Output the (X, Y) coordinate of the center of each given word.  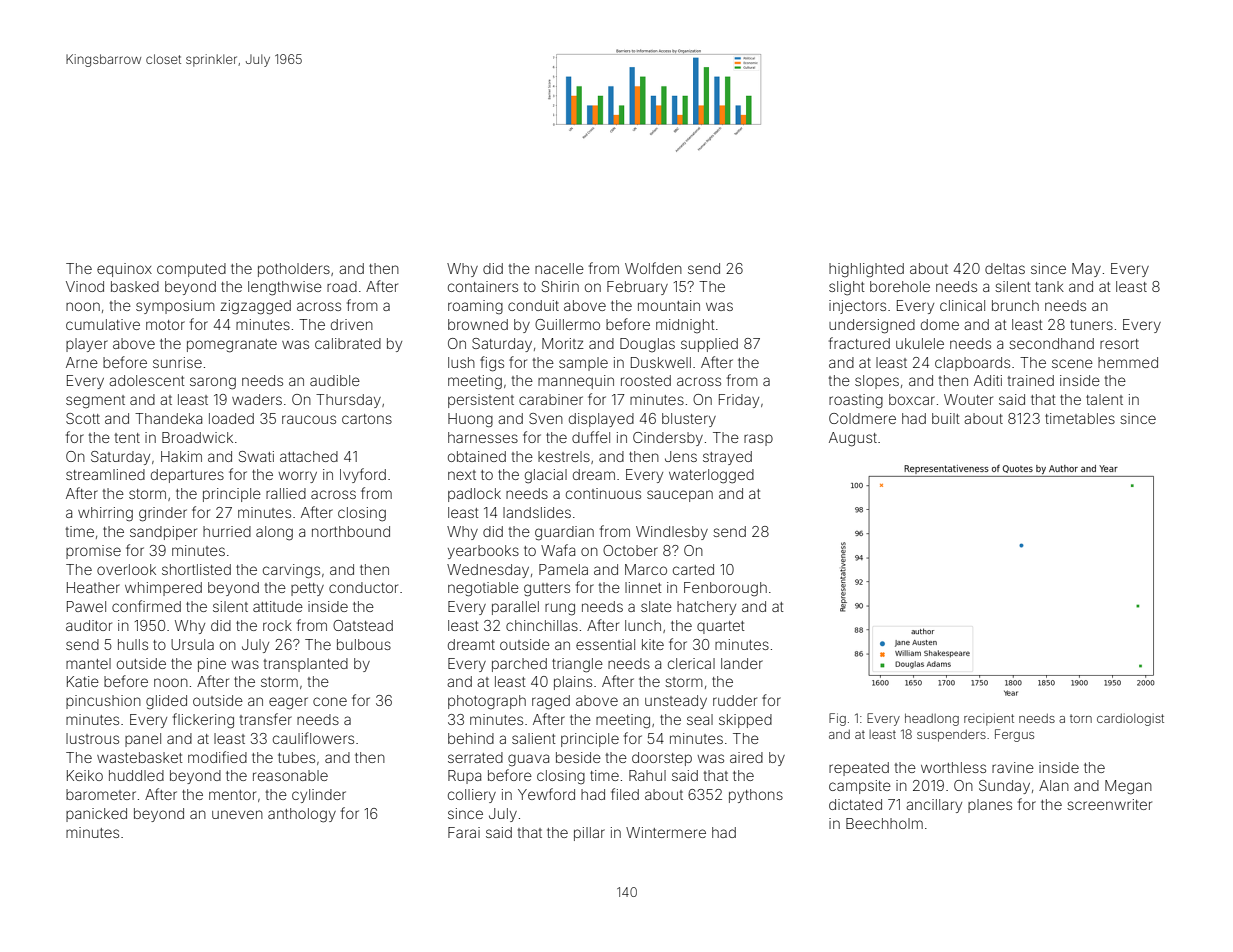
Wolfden (653, 268)
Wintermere (666, 832)
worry (297, 477)
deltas (1005, 268)
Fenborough (725, 589)
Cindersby (668, 439)
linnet (643, 587)
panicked (96, 815)
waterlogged (711, 476)
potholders (294, 270)
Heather (93, 587)
